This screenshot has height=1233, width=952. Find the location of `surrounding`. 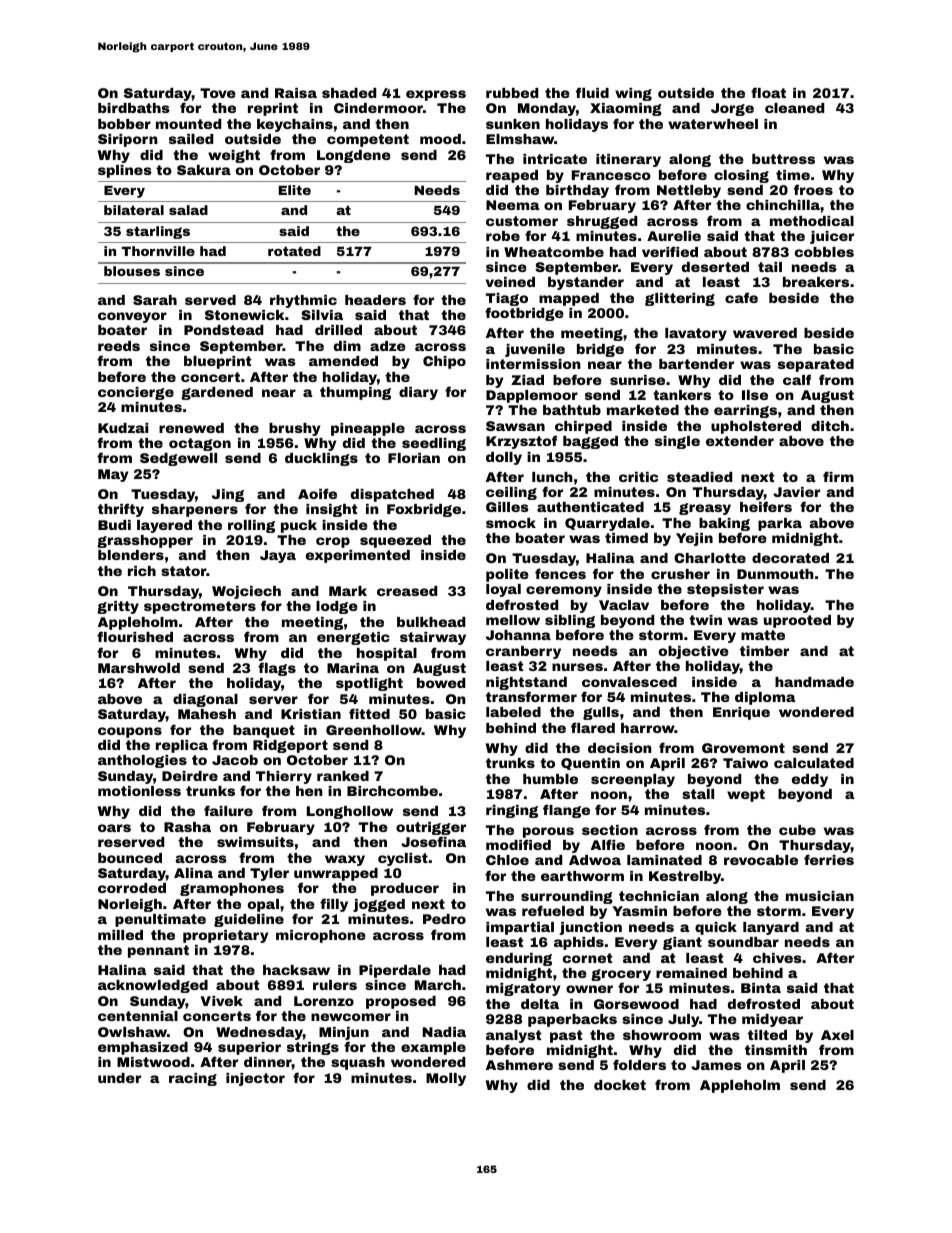

surrounding is located at coordinates (567, 897).
